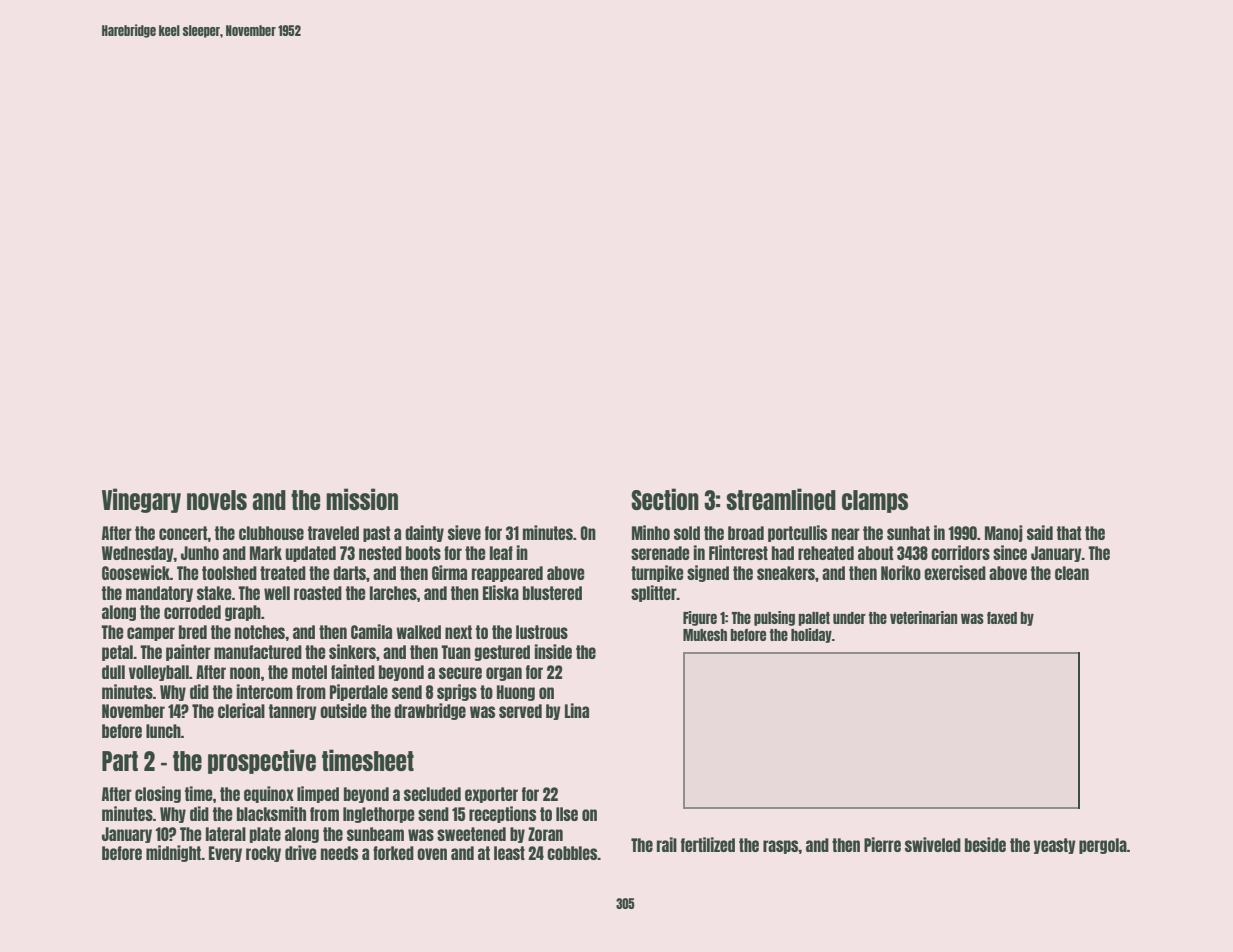 This image has height=952, width=1233. Describe the element at coordinates (708, 844) in the image. I see `fertilized` at that location.
